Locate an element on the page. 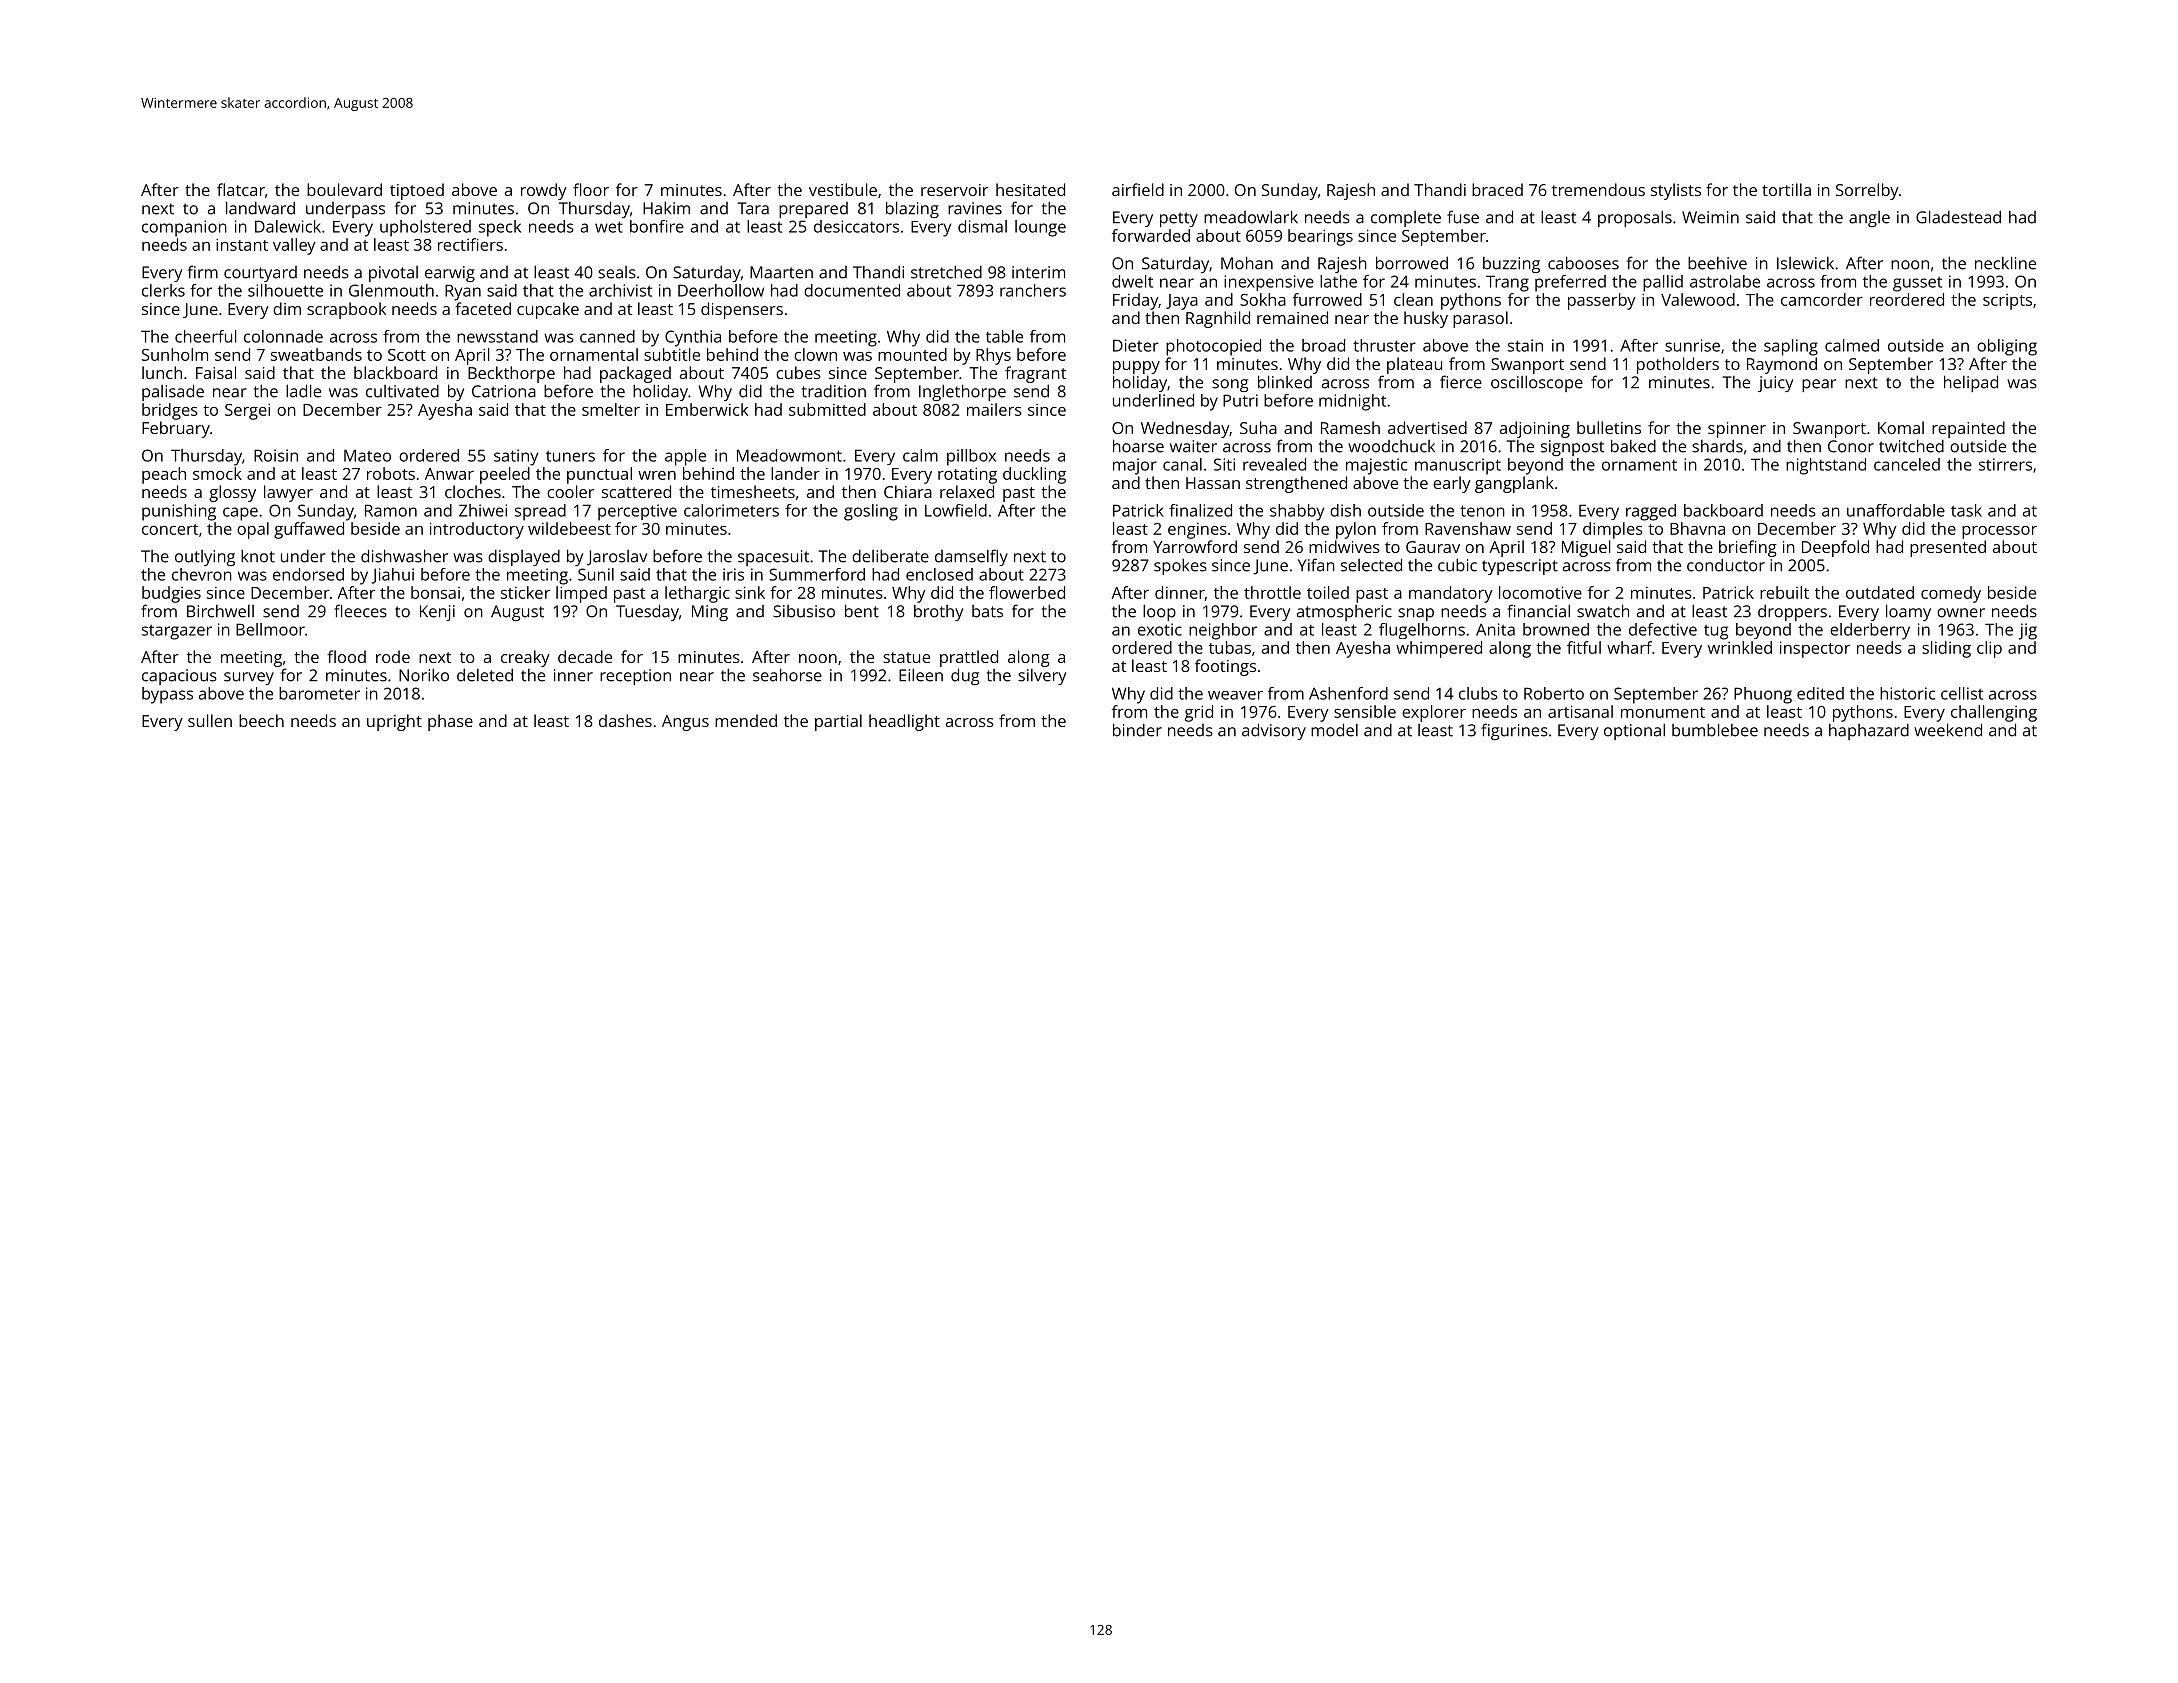  Meadowmont is located at coordinates (789, 455).
